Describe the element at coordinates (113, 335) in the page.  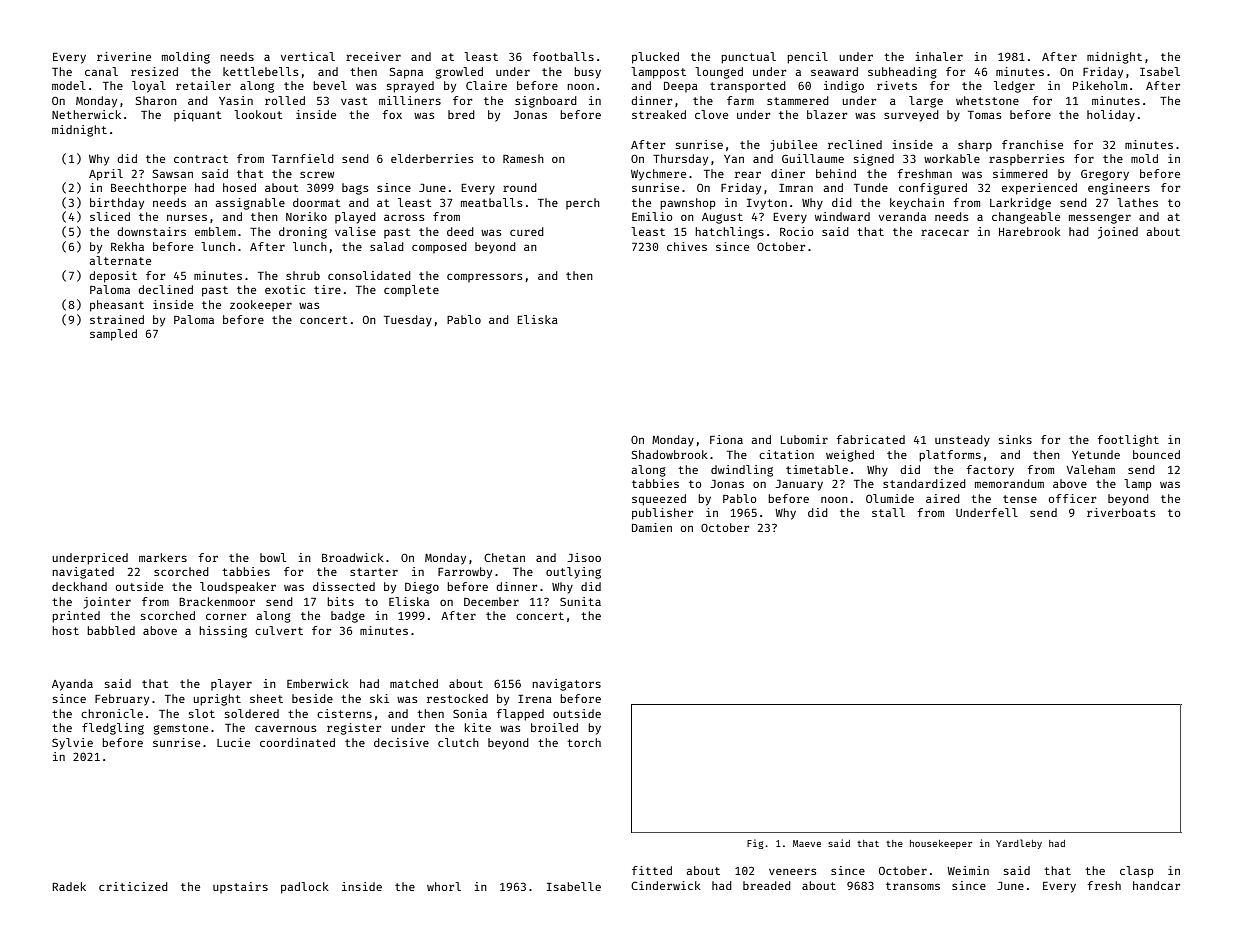
I see `sampled` at that location.
